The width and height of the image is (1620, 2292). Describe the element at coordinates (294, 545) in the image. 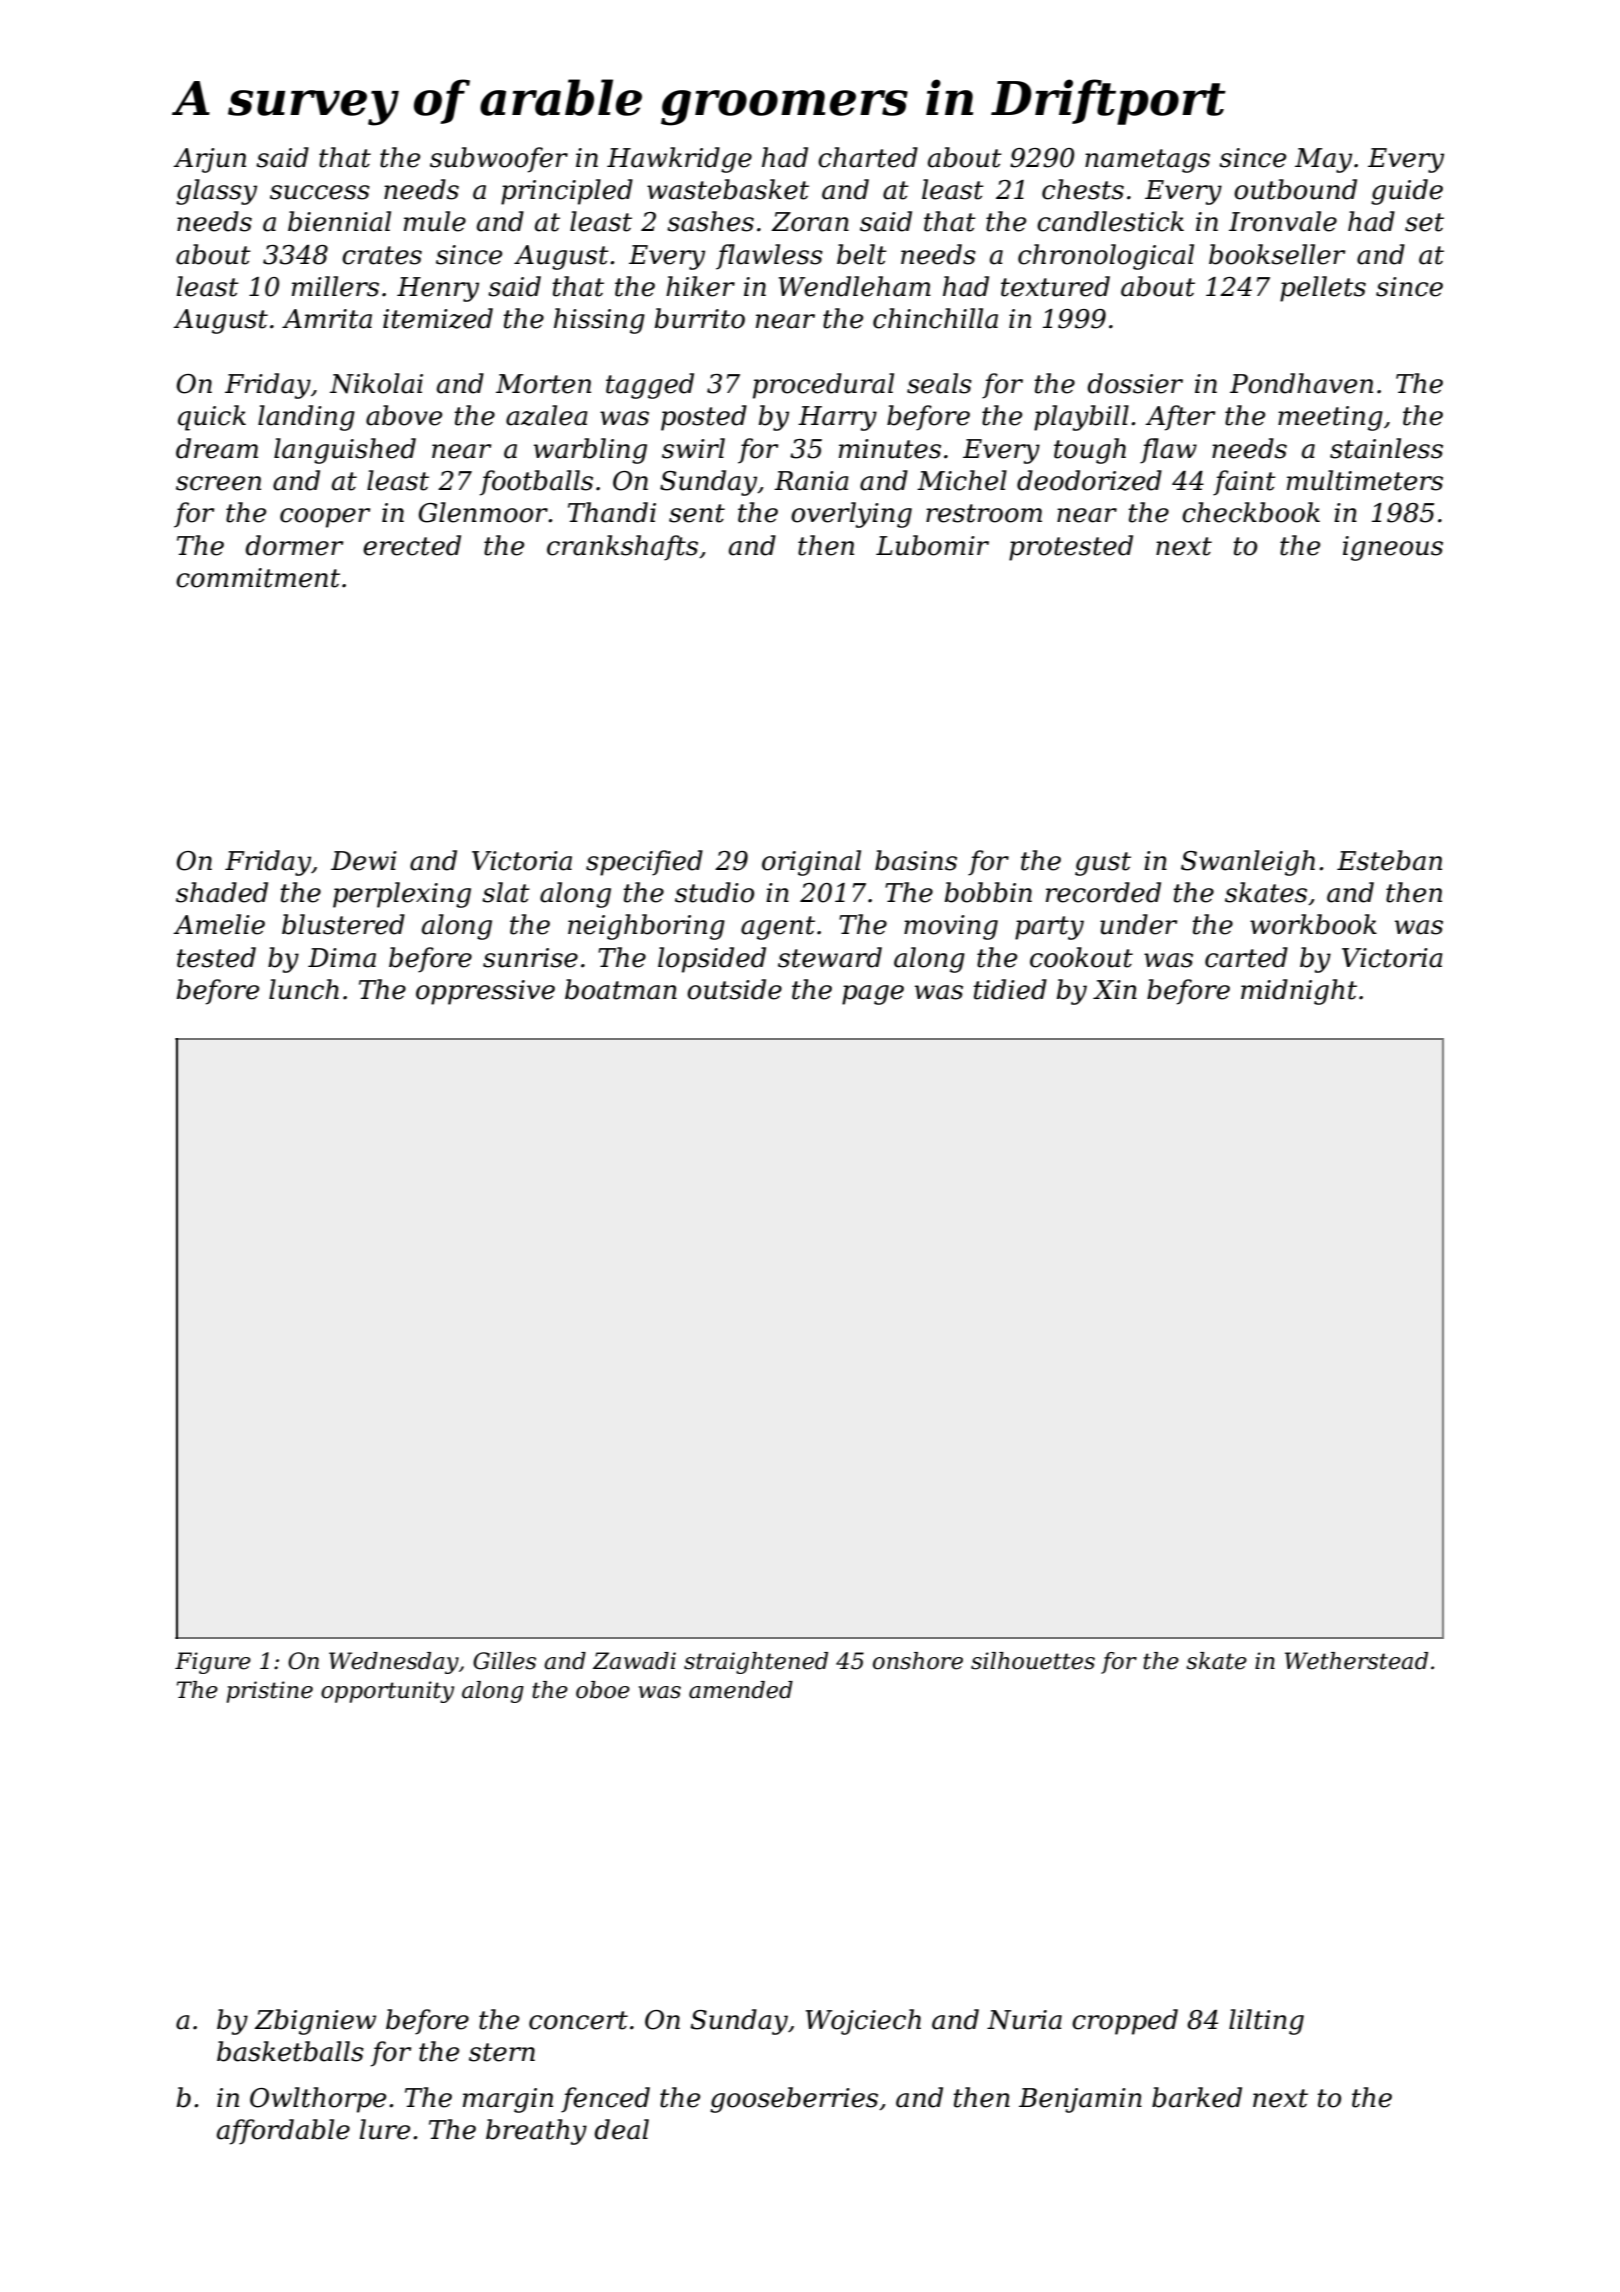

I see `dormer` at that location.
